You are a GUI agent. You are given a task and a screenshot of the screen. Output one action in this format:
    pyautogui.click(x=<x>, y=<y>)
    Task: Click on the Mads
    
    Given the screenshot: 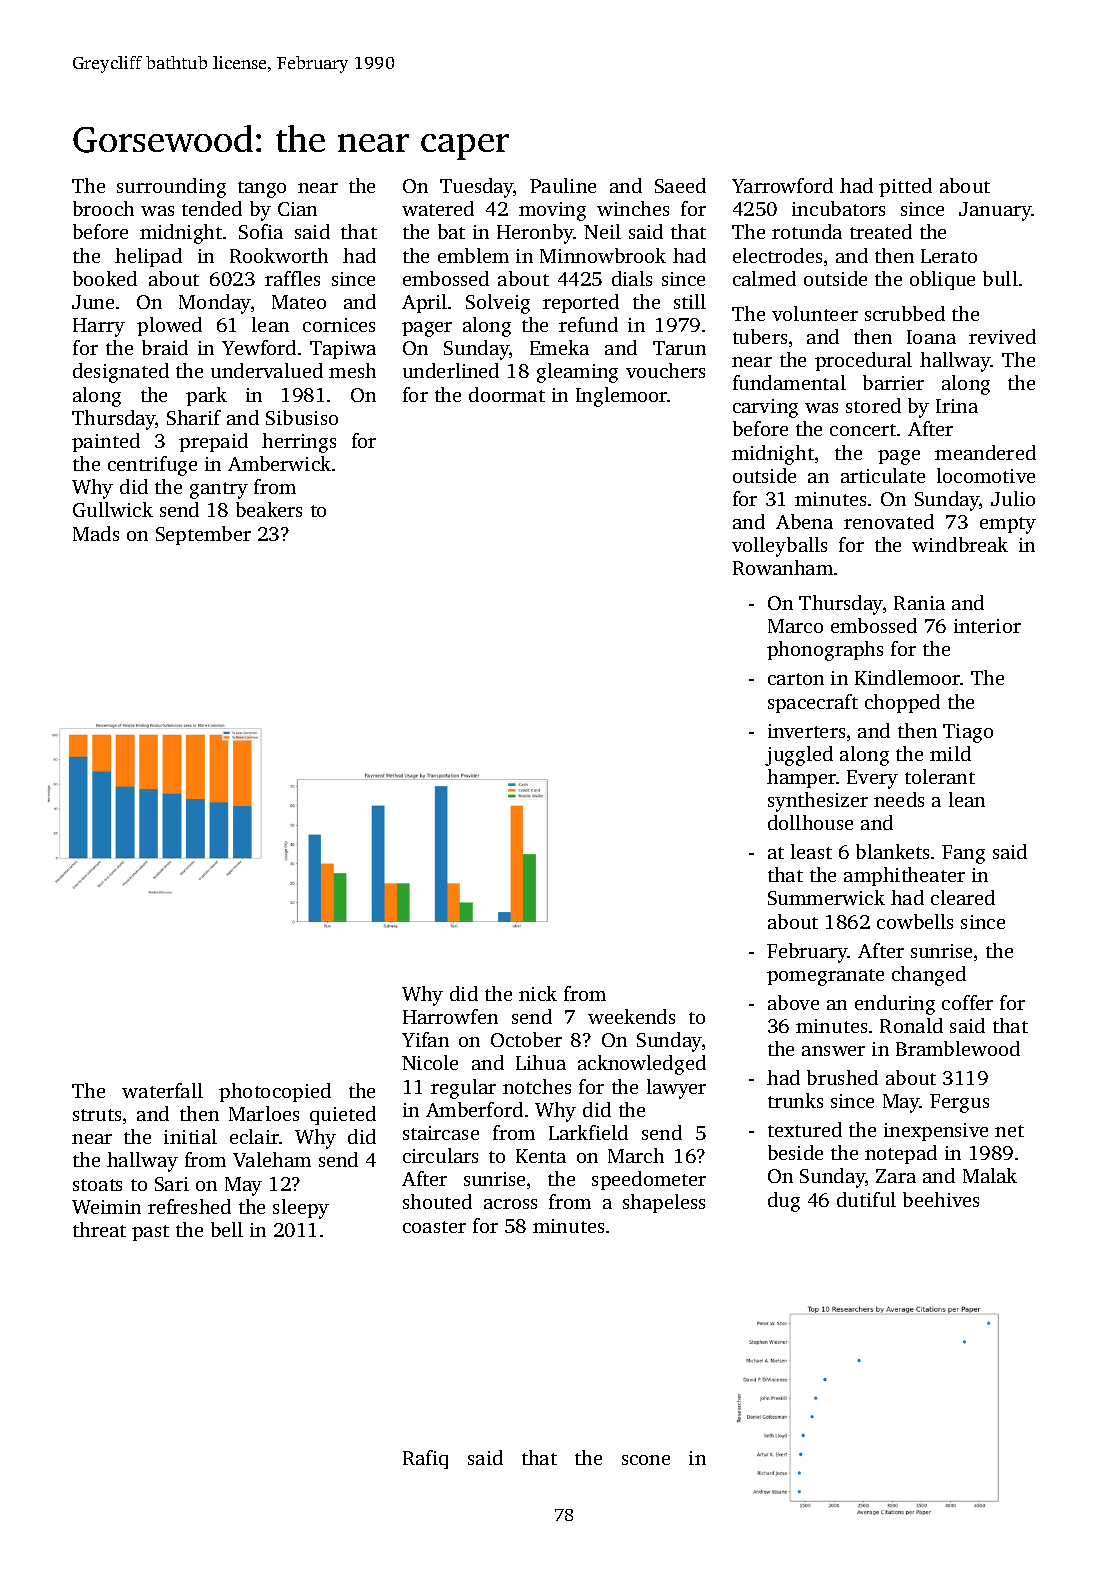 What is the action you would take?
    pyautogui.click(x=96, y=533)
